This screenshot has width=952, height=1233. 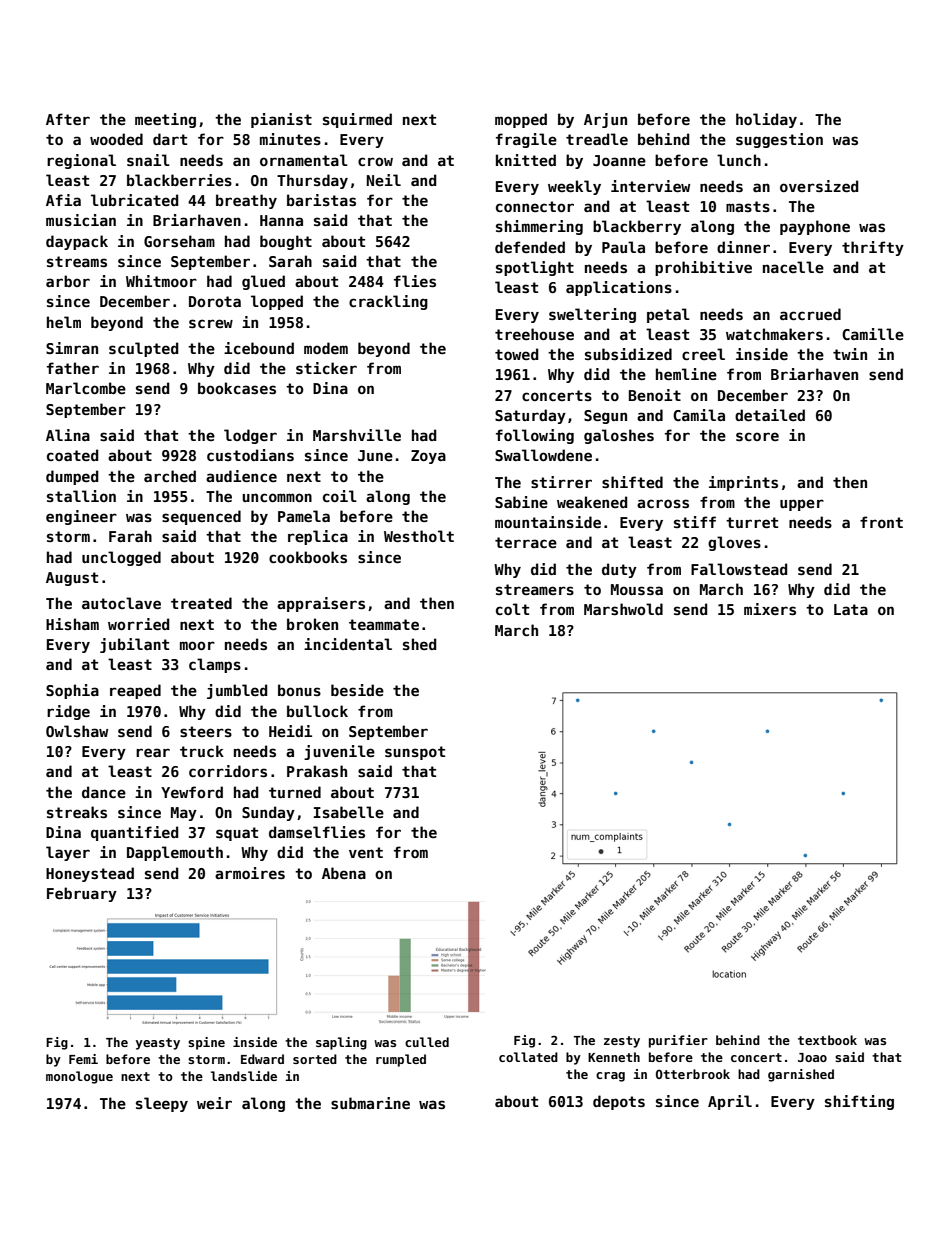 What do you see at coordinates (619, 1102) in the screenshot?
I see `depots` at bounding box center [619, 1102].
